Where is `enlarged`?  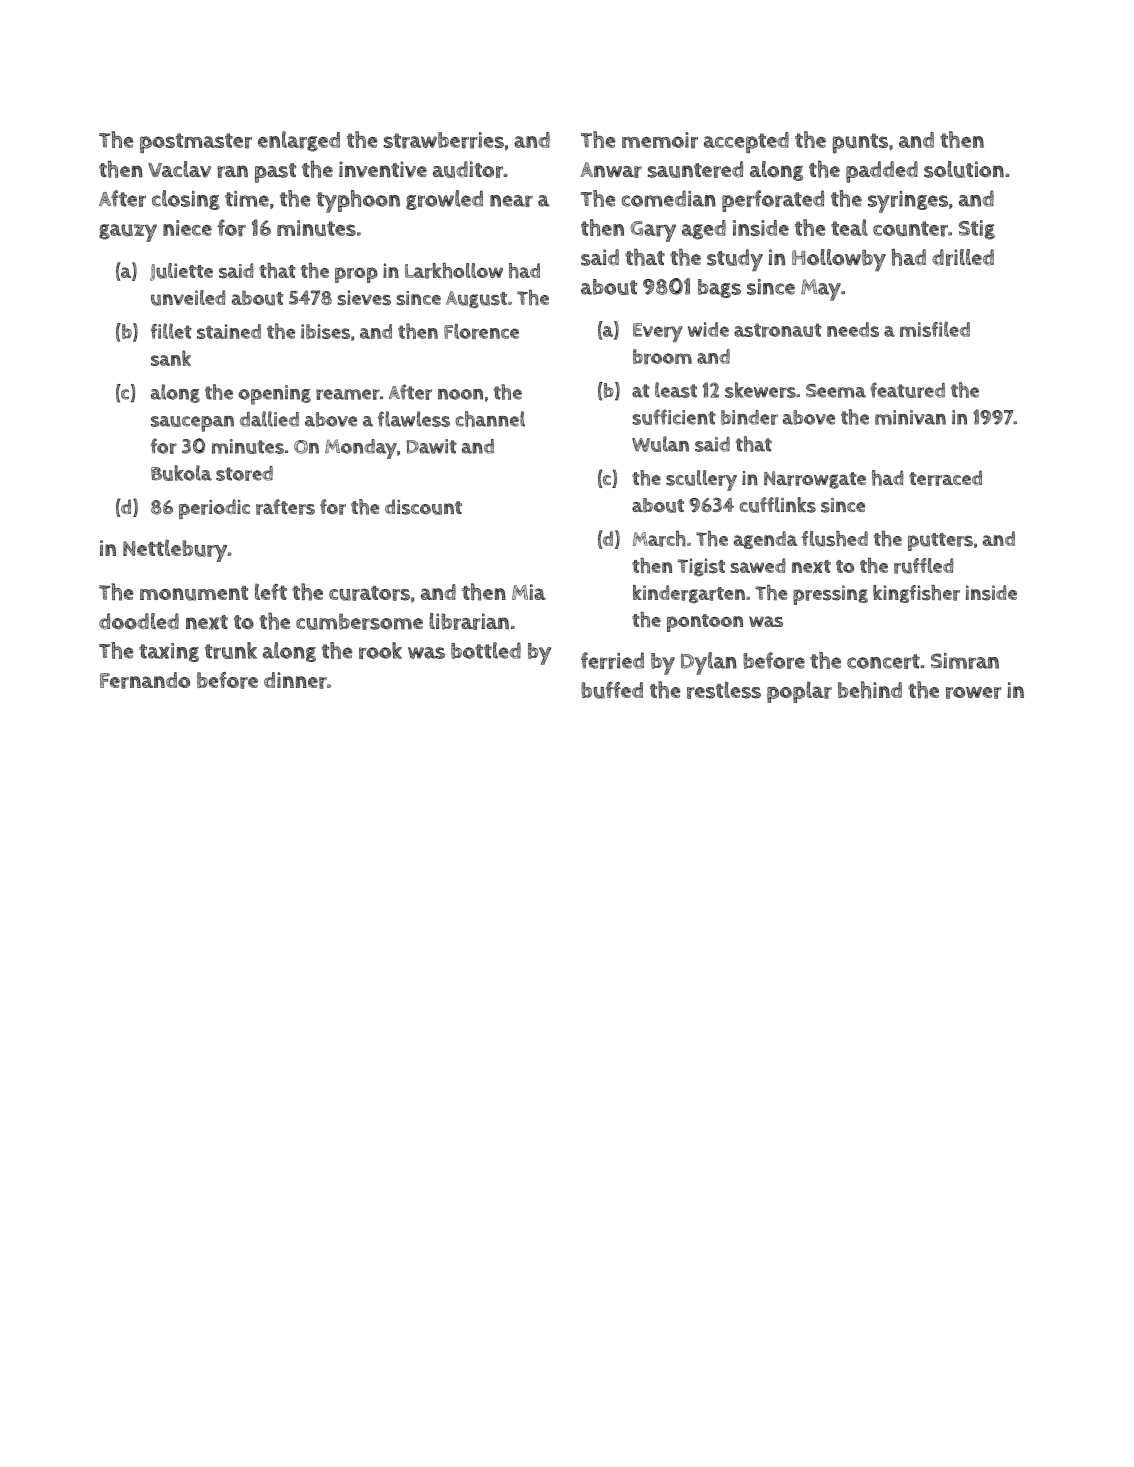 enlarged is located at coordinates (299, 141).
